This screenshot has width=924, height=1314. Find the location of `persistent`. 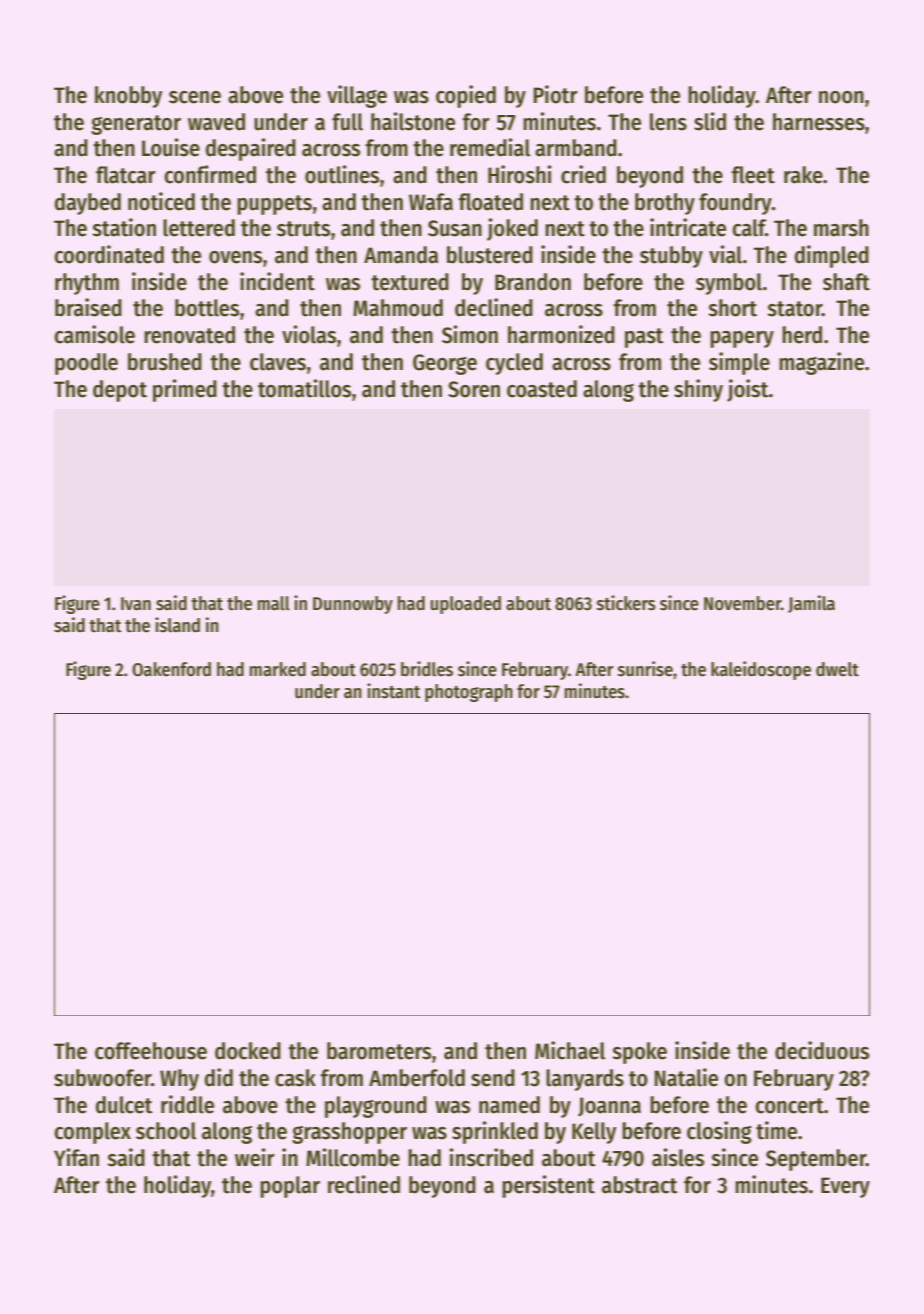

persistent is located at coordinates (548, 1186).
